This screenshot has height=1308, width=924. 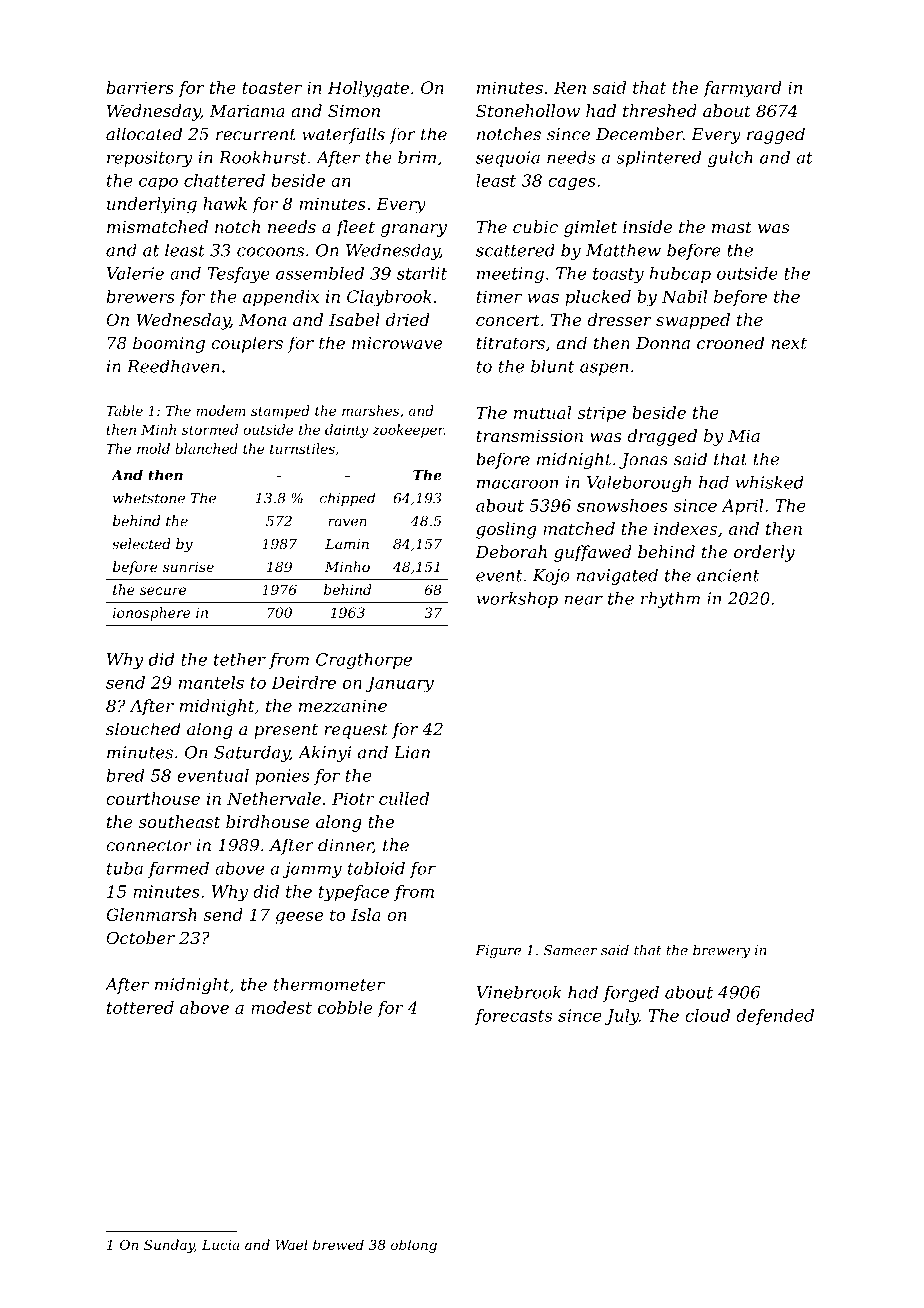 I want to click on Sunday, so click(x=169, y=1246).
